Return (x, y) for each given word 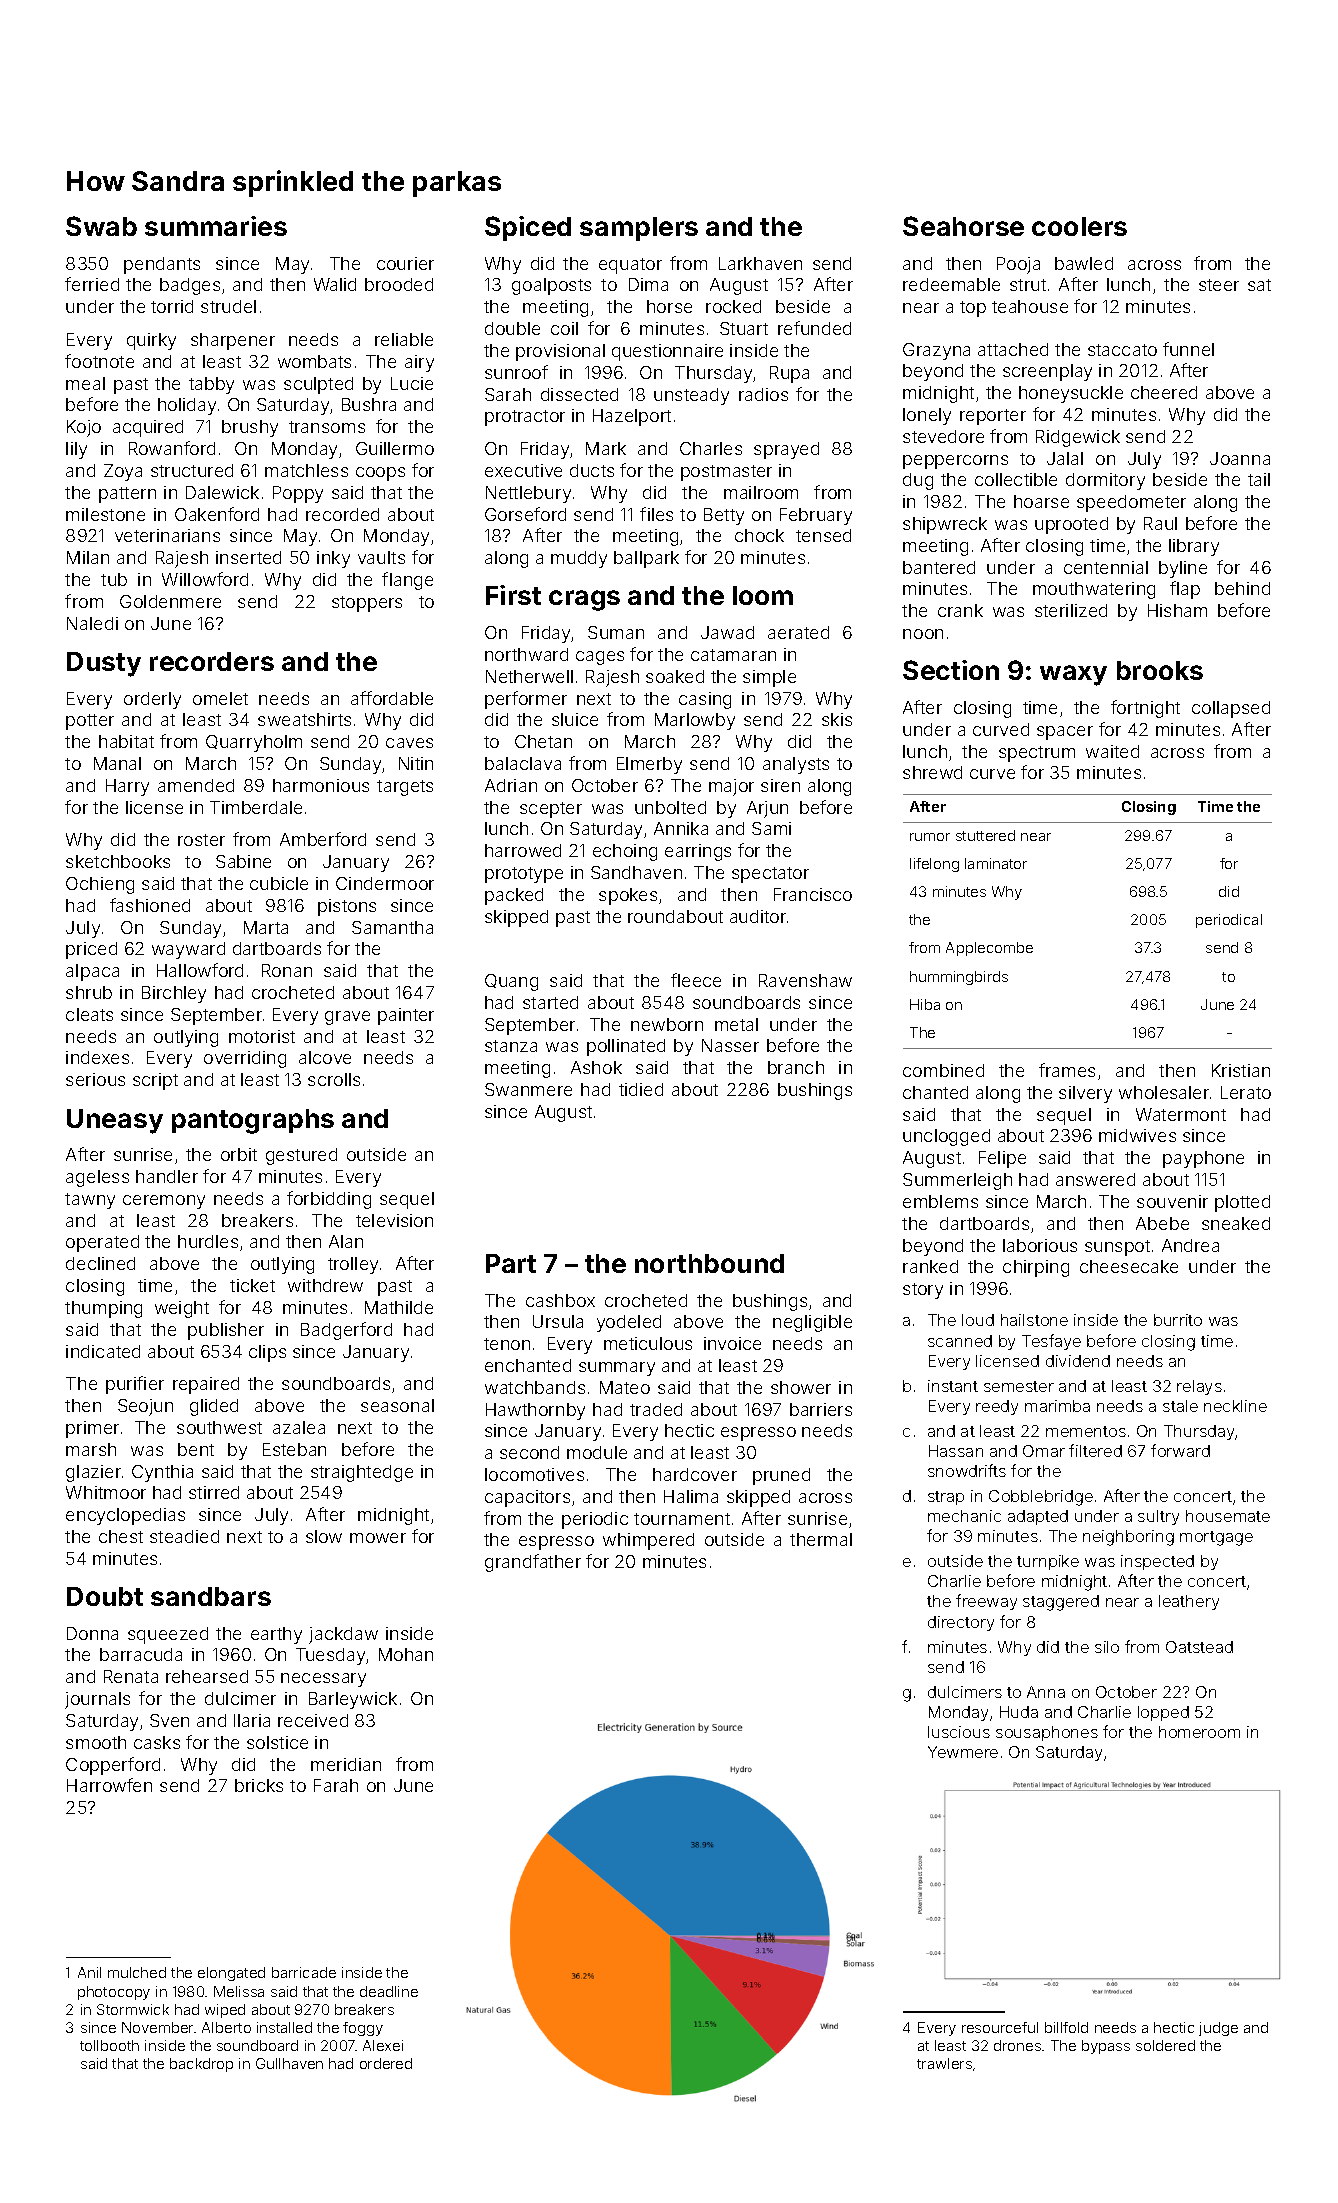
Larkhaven (760, 263)
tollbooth (109, 2045)
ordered (386, 2063)
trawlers (944, 2063)
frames (1067, 1070)
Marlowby (695, 721)
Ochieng (100, 885)
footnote (99, 361)
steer (1219, 285)
